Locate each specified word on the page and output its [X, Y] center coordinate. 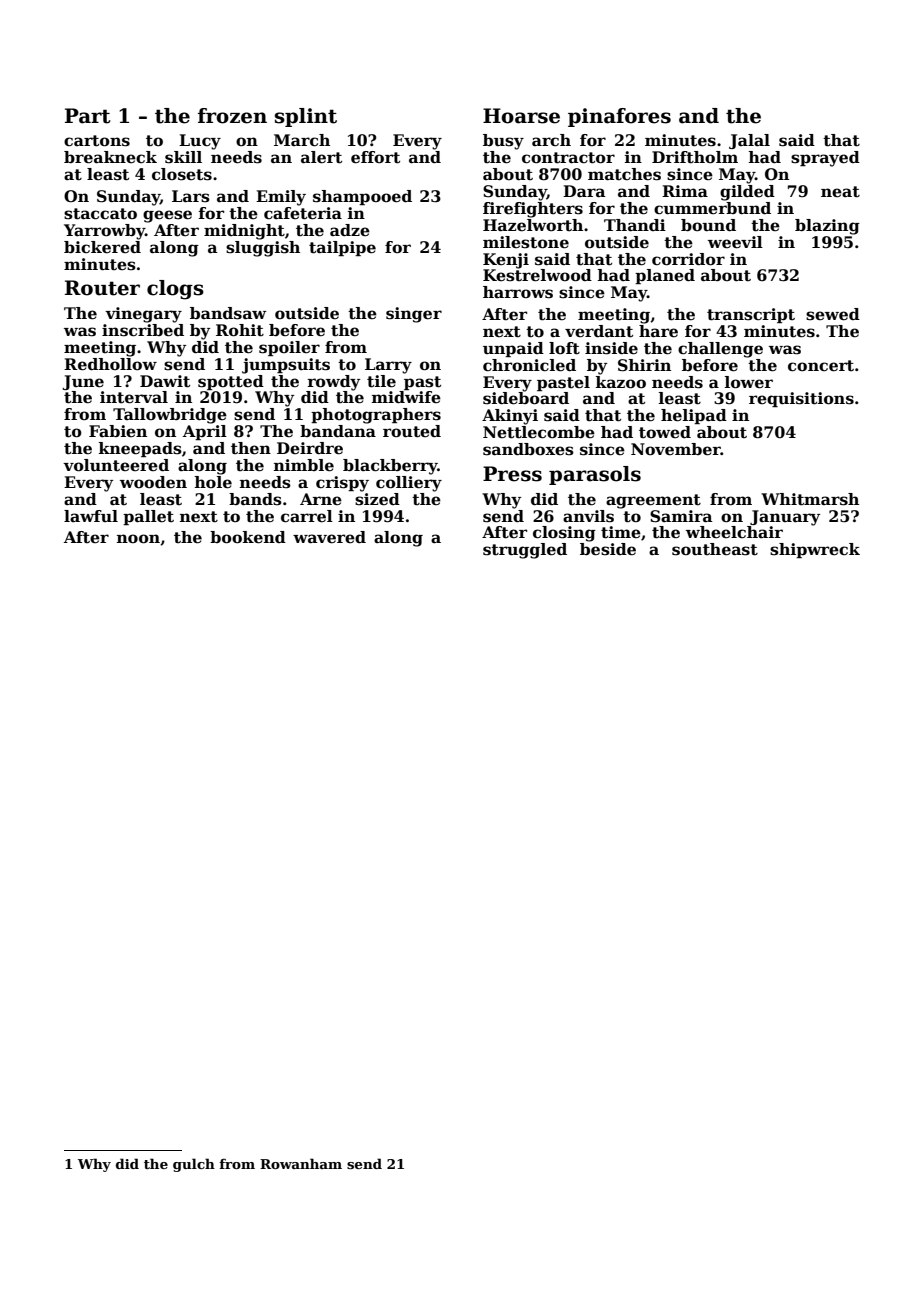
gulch [194, 1165]
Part [88, 116]
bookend [248, 537]
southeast [715, 549]
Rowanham [301, 1163]
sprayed [825, 159]
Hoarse [521, 116]
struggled [525, 551]
